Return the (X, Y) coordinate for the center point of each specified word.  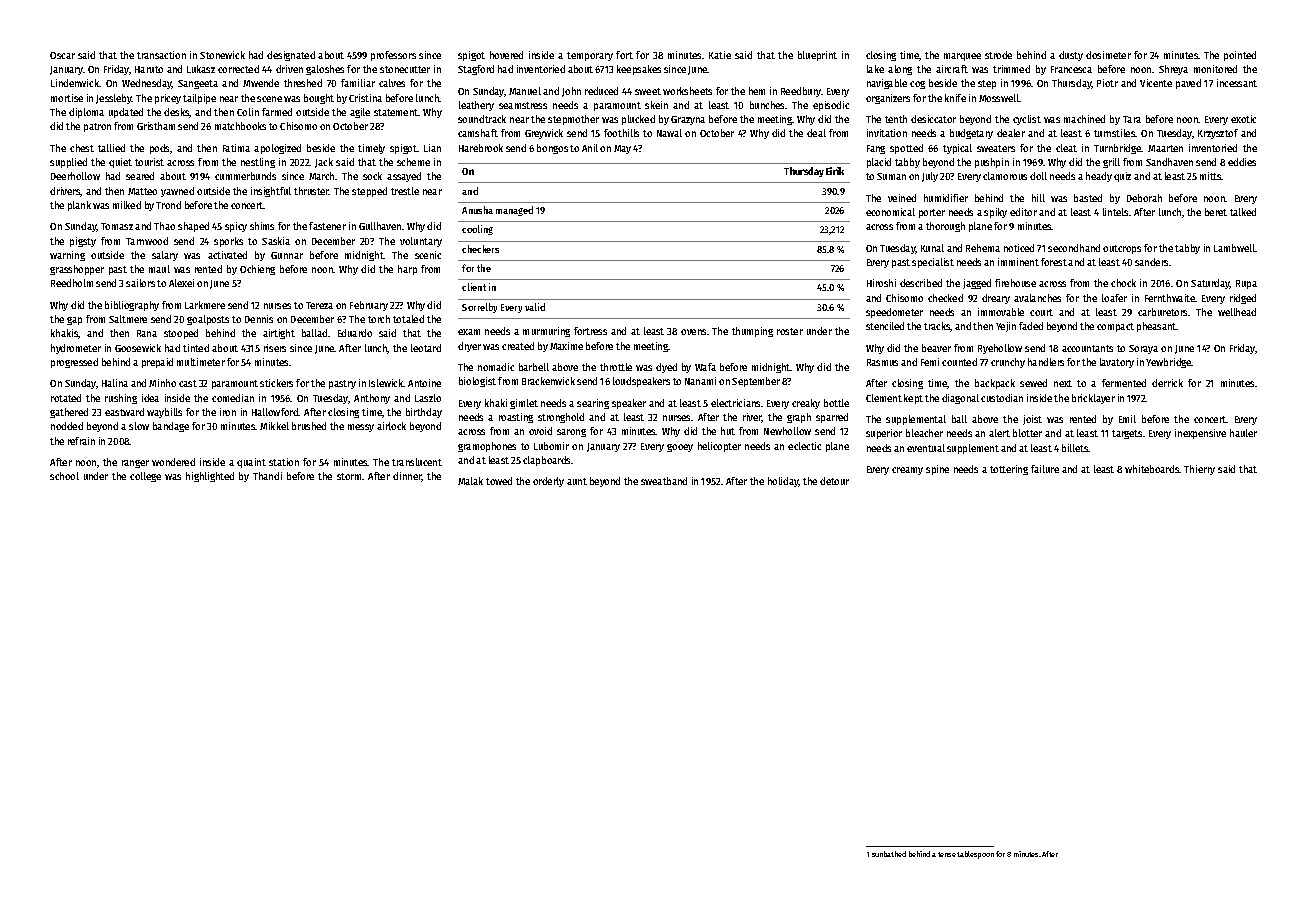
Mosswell (999, 98)
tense (947, 854)
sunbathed (889, 854)
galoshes (325, 70)
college (145, 477)
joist (1032, 420)
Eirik (835, 171)
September (756, 382)
